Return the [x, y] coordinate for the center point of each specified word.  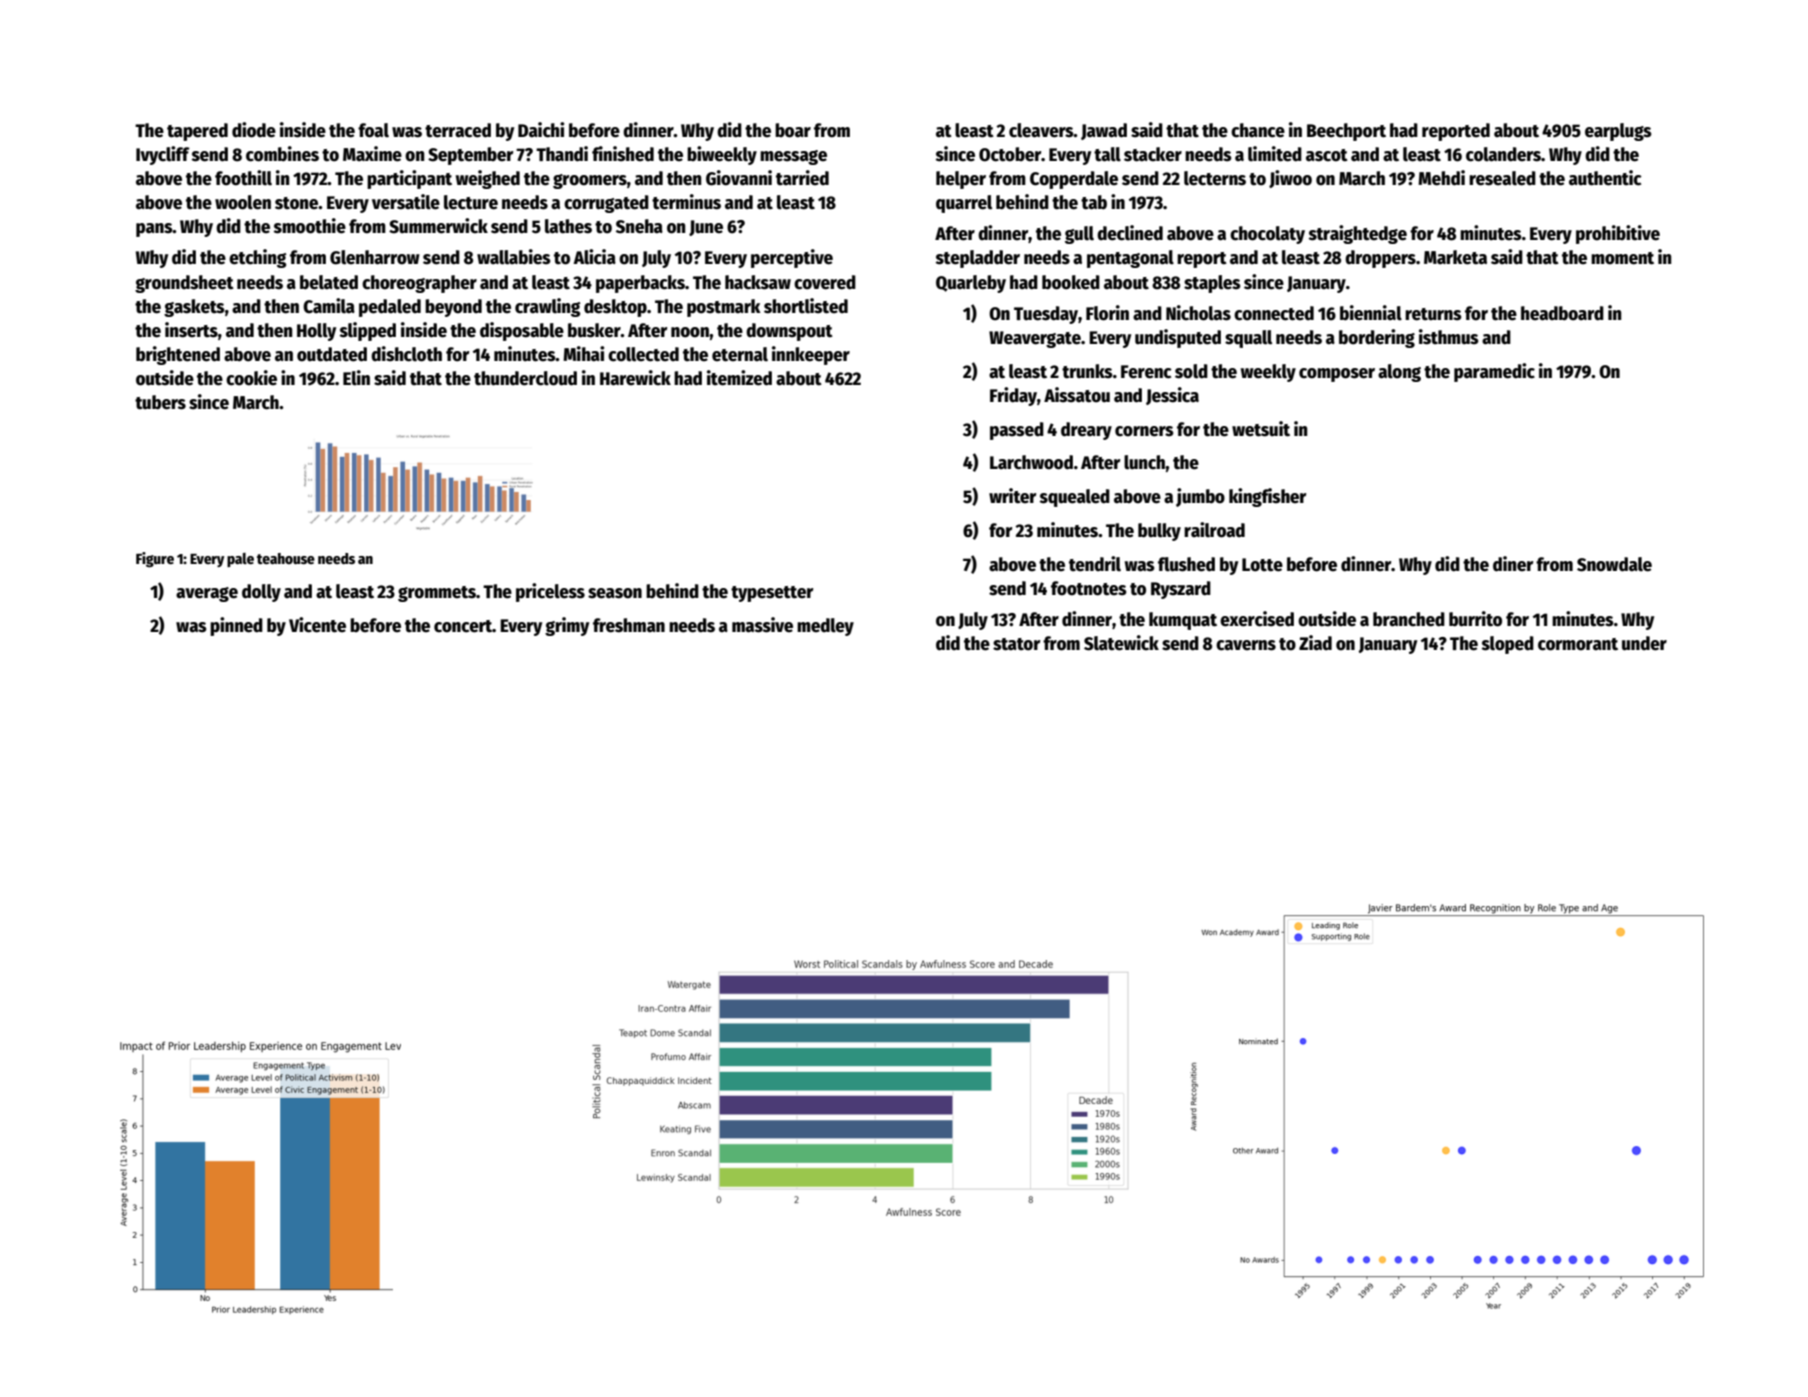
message [793, 157]
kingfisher [1267, 497]
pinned [236, 626]
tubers [160, 402]
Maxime [372, 154]
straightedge [1358, 234]
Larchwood [1031, 462]
